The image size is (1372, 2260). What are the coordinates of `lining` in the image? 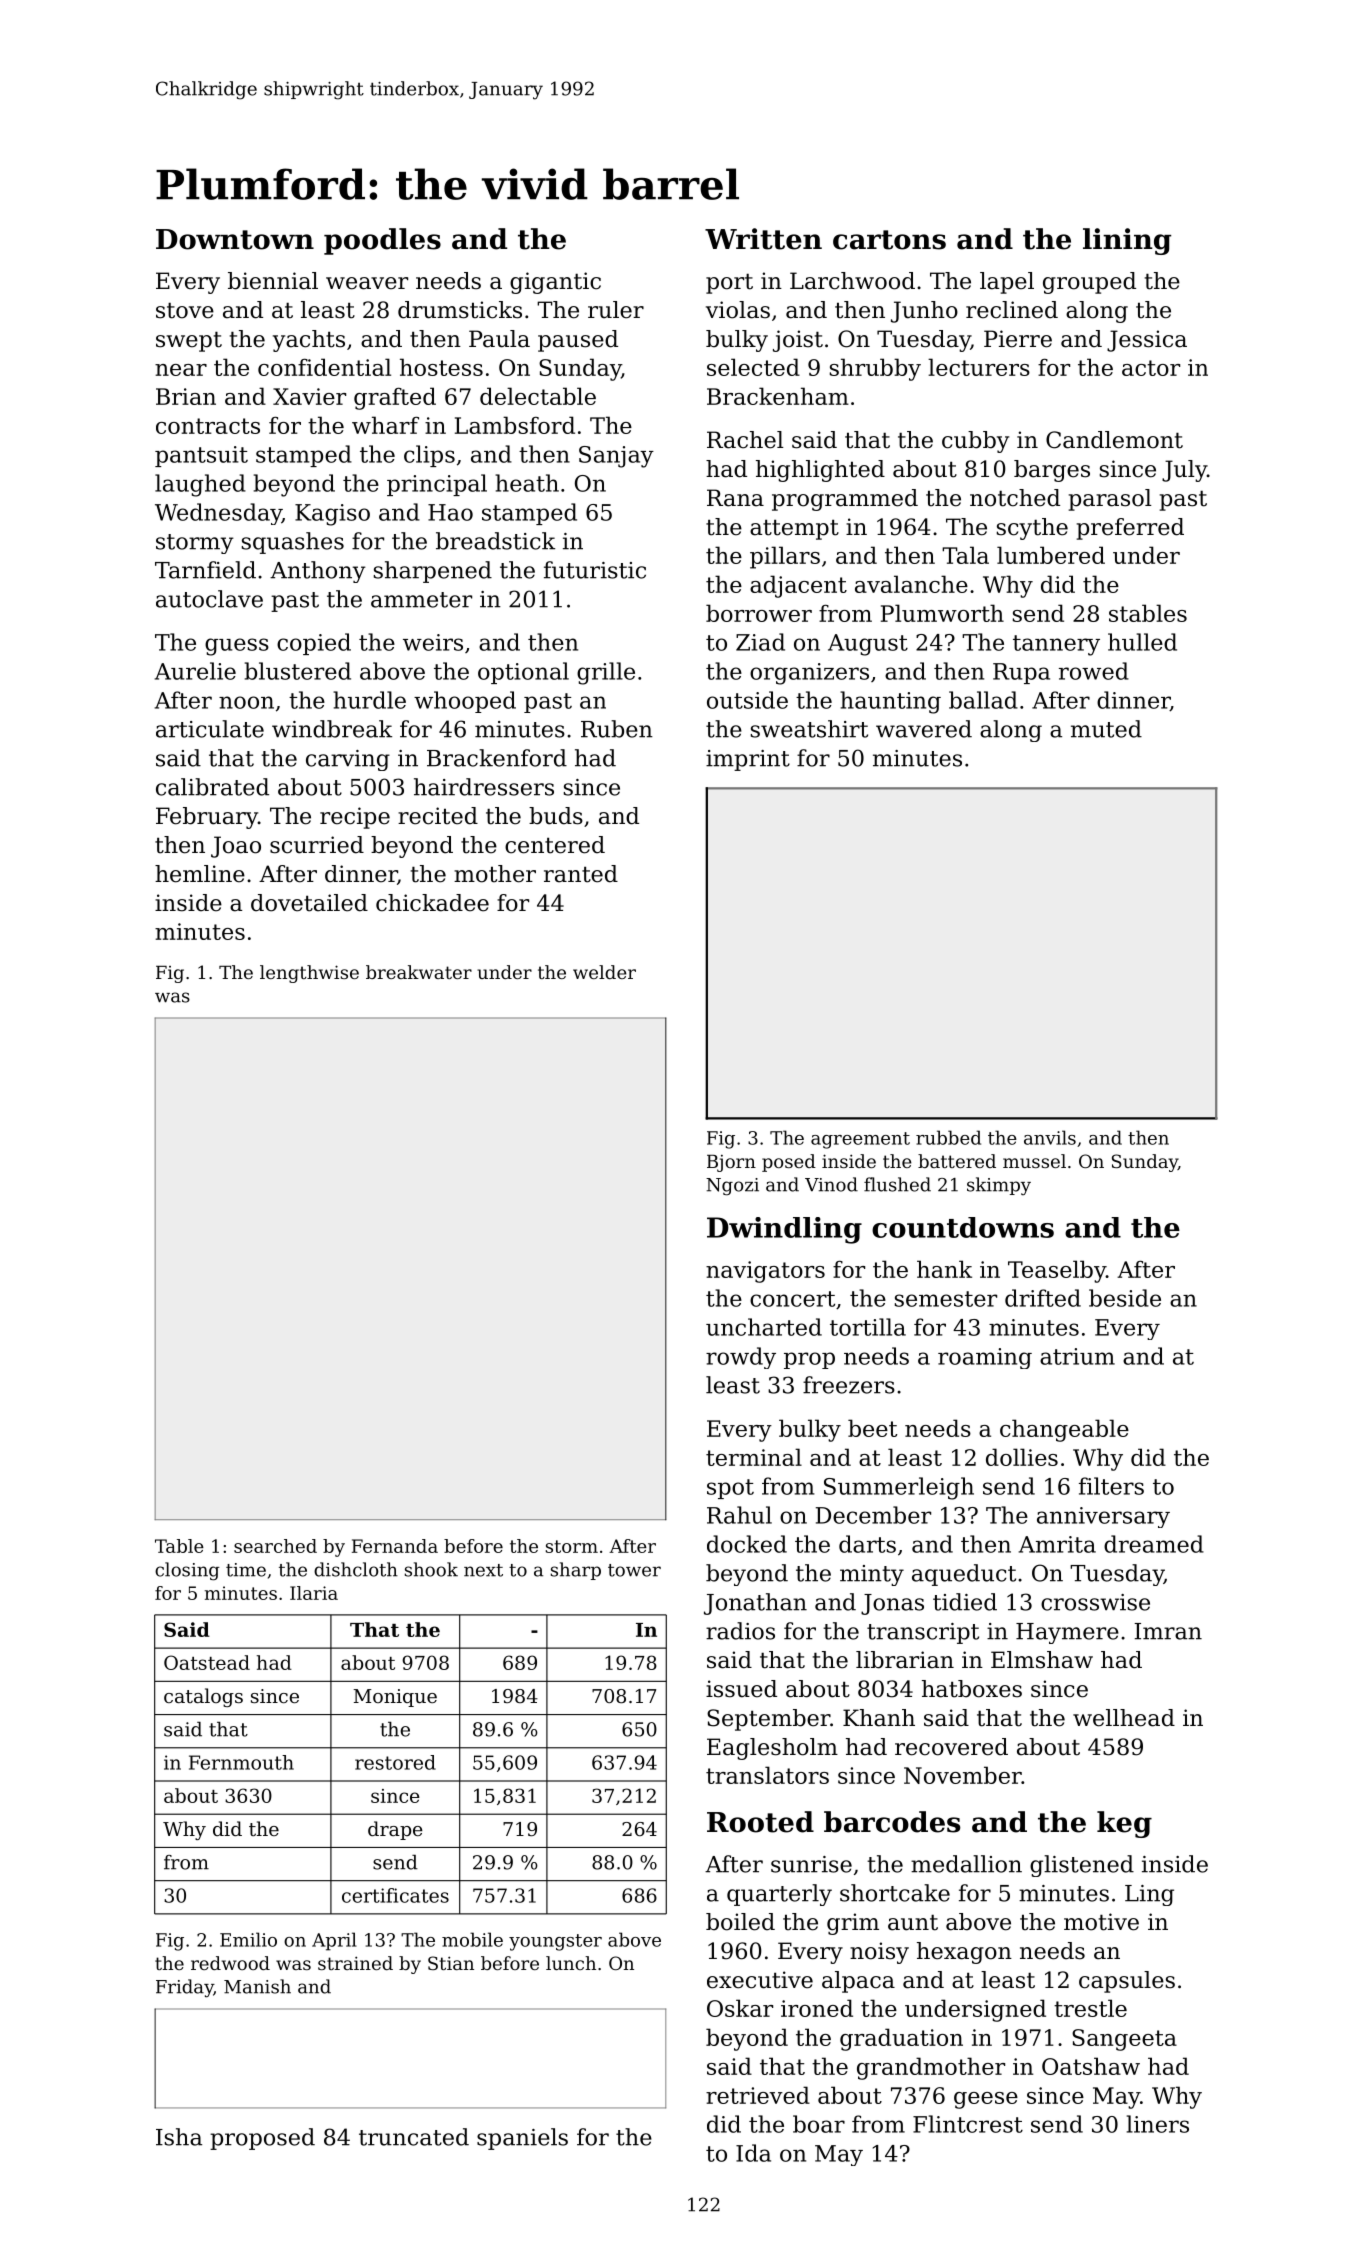 It's located at (1127, 241).
